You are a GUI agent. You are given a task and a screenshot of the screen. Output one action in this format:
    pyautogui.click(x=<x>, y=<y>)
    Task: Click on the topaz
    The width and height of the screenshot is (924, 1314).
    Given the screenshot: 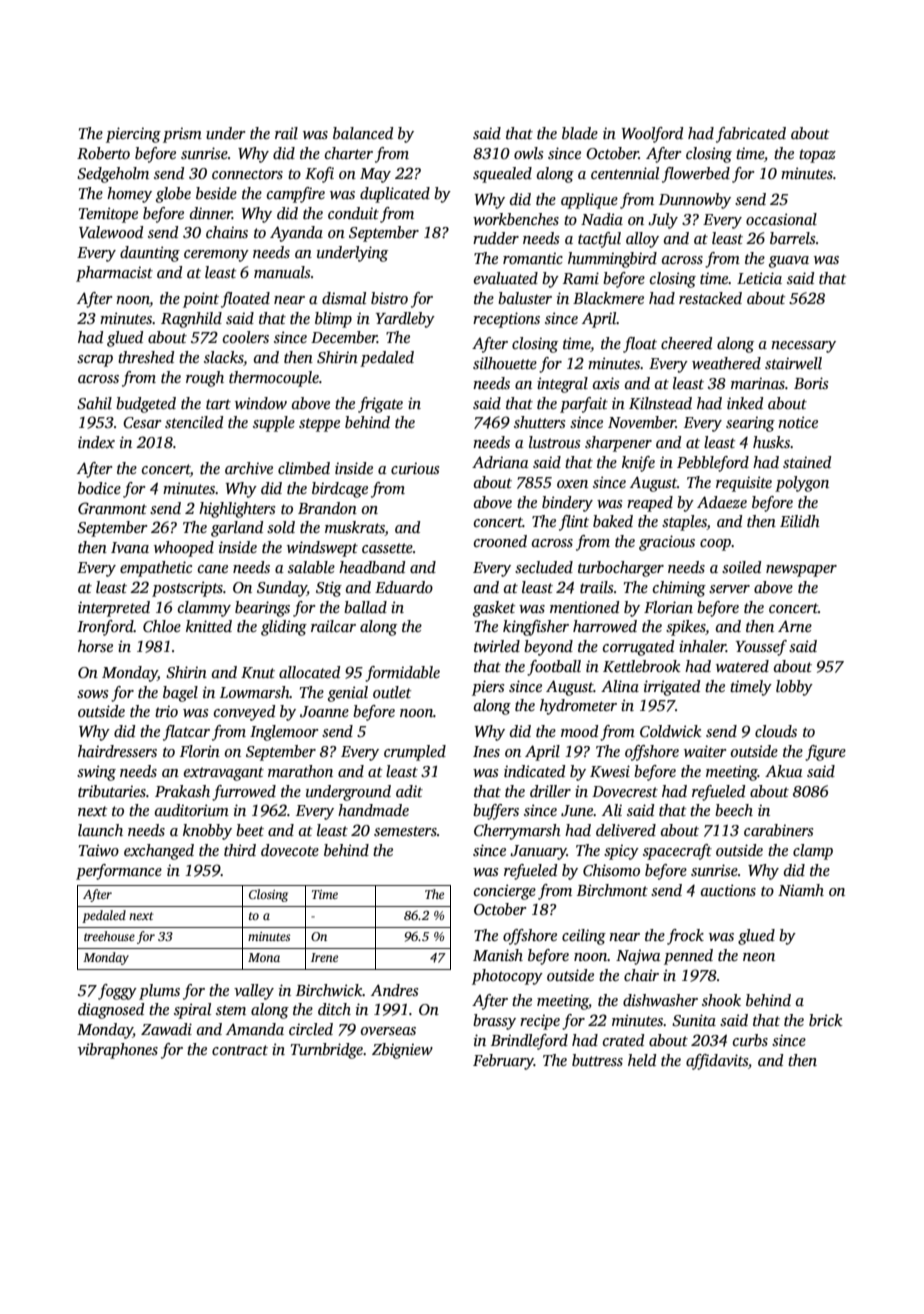 What is the action you would take?
    pyautogui.click(x=817, y=156)
